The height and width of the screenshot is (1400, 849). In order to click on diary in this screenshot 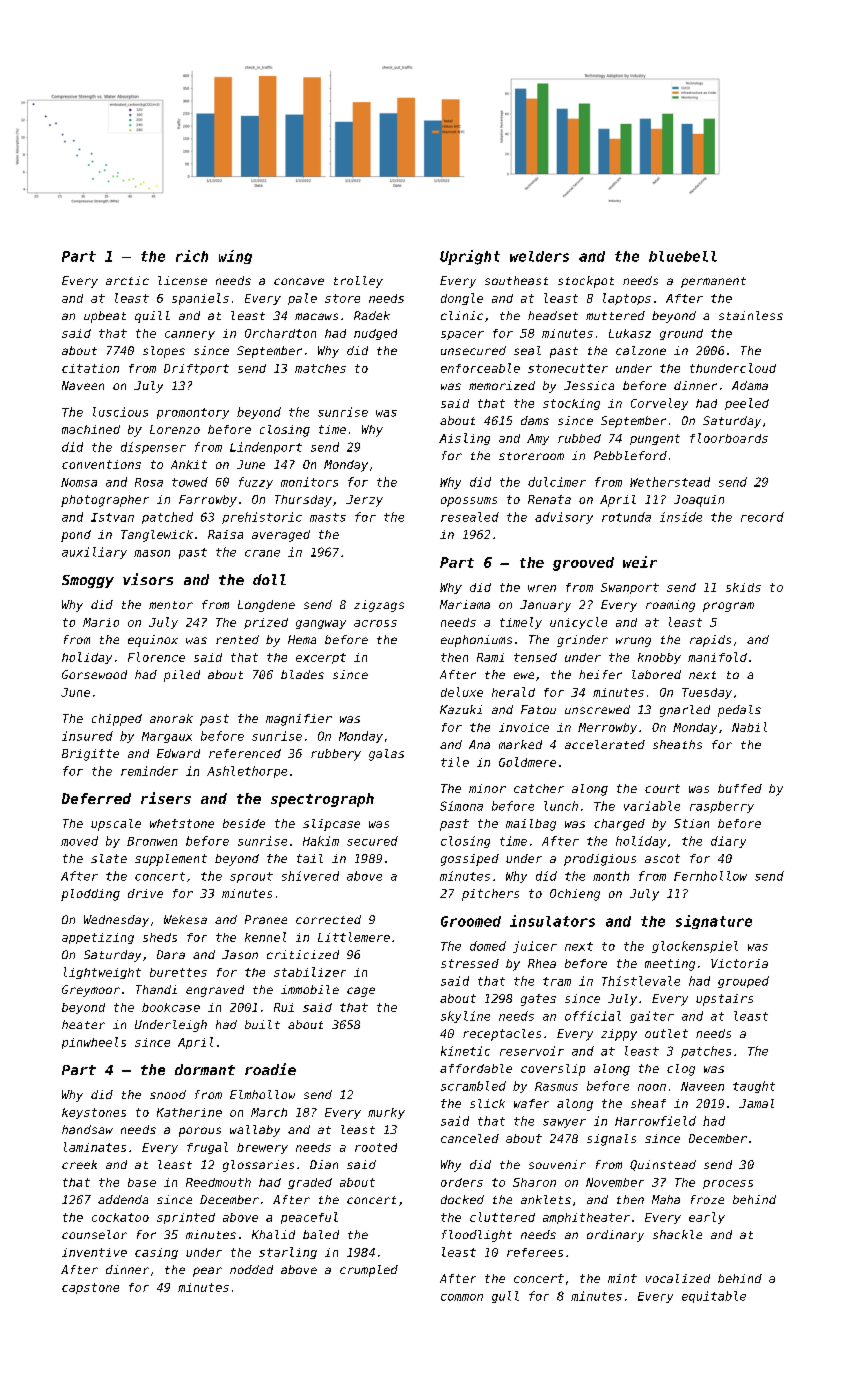, I will do `click(728, 842)`.
